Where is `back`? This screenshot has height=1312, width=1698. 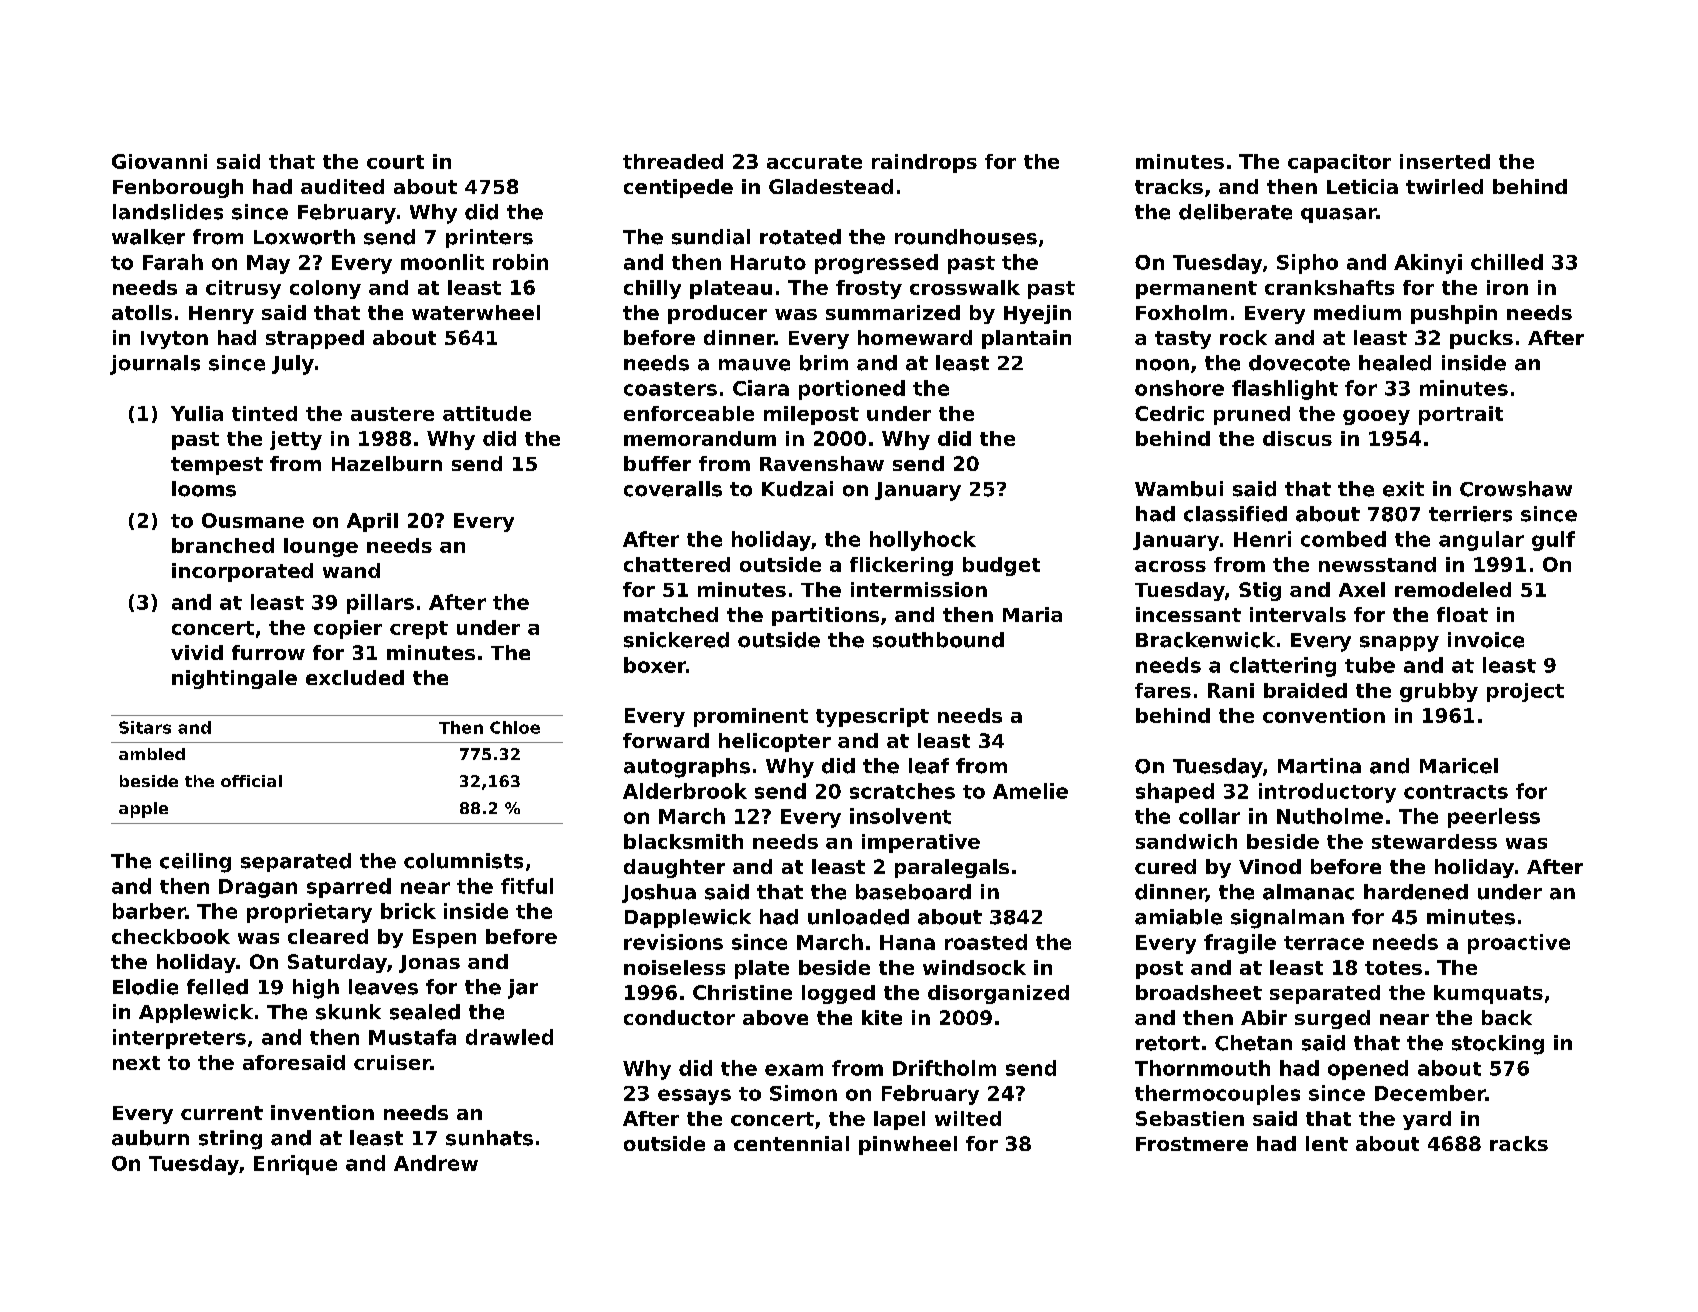 back is located at coordinates (1507, 1017).
